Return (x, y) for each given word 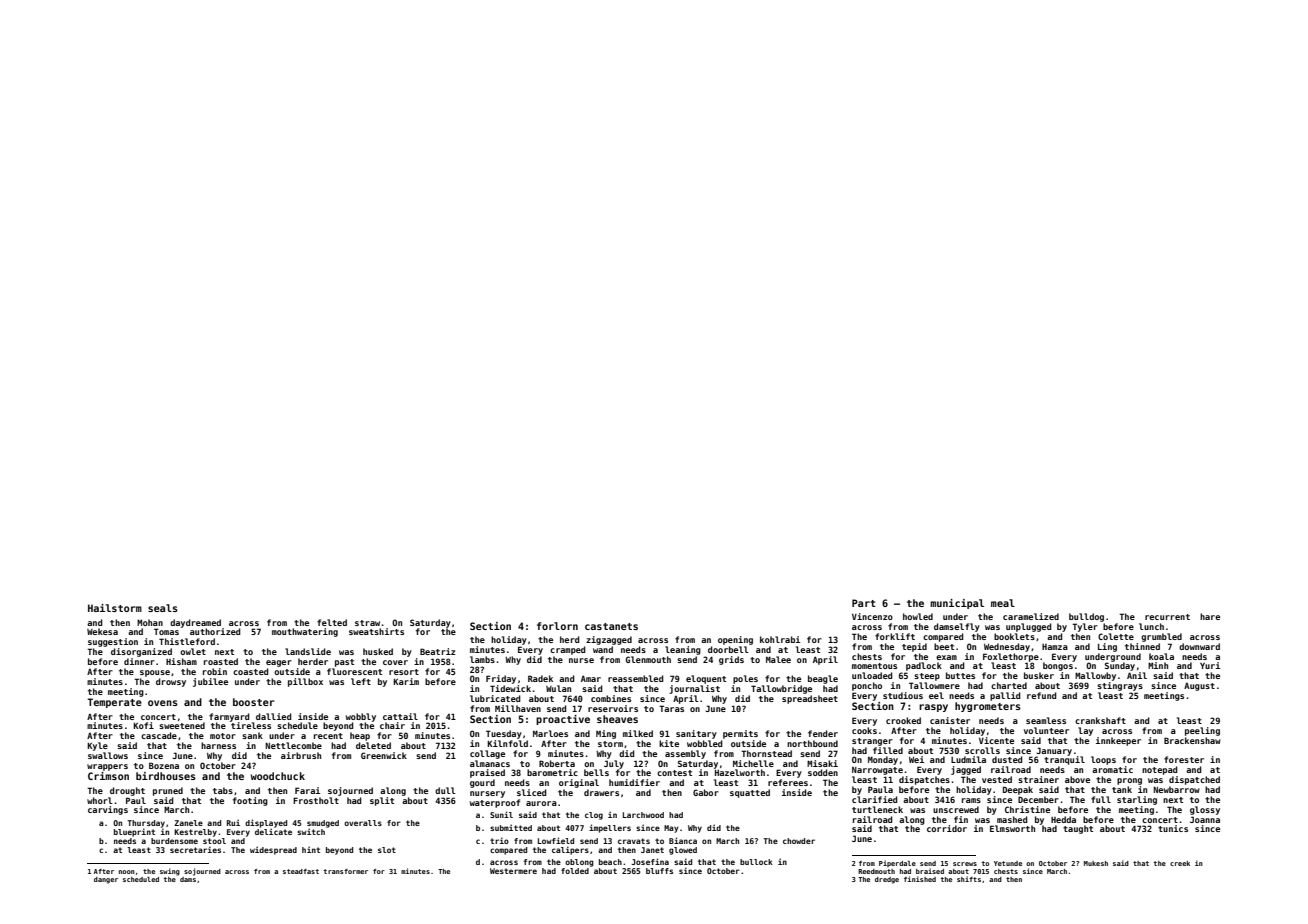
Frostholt (316, 800)
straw (367, 623)
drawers (601, 792)
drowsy (171, 682)
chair (392, 725)
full (1101, 799)
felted (332, 622)
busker (1039, 675)
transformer (345, 871)
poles (745, 679)
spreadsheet (810, 699)
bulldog (1086, 617)
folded (575, 871)
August (1199, 687)
